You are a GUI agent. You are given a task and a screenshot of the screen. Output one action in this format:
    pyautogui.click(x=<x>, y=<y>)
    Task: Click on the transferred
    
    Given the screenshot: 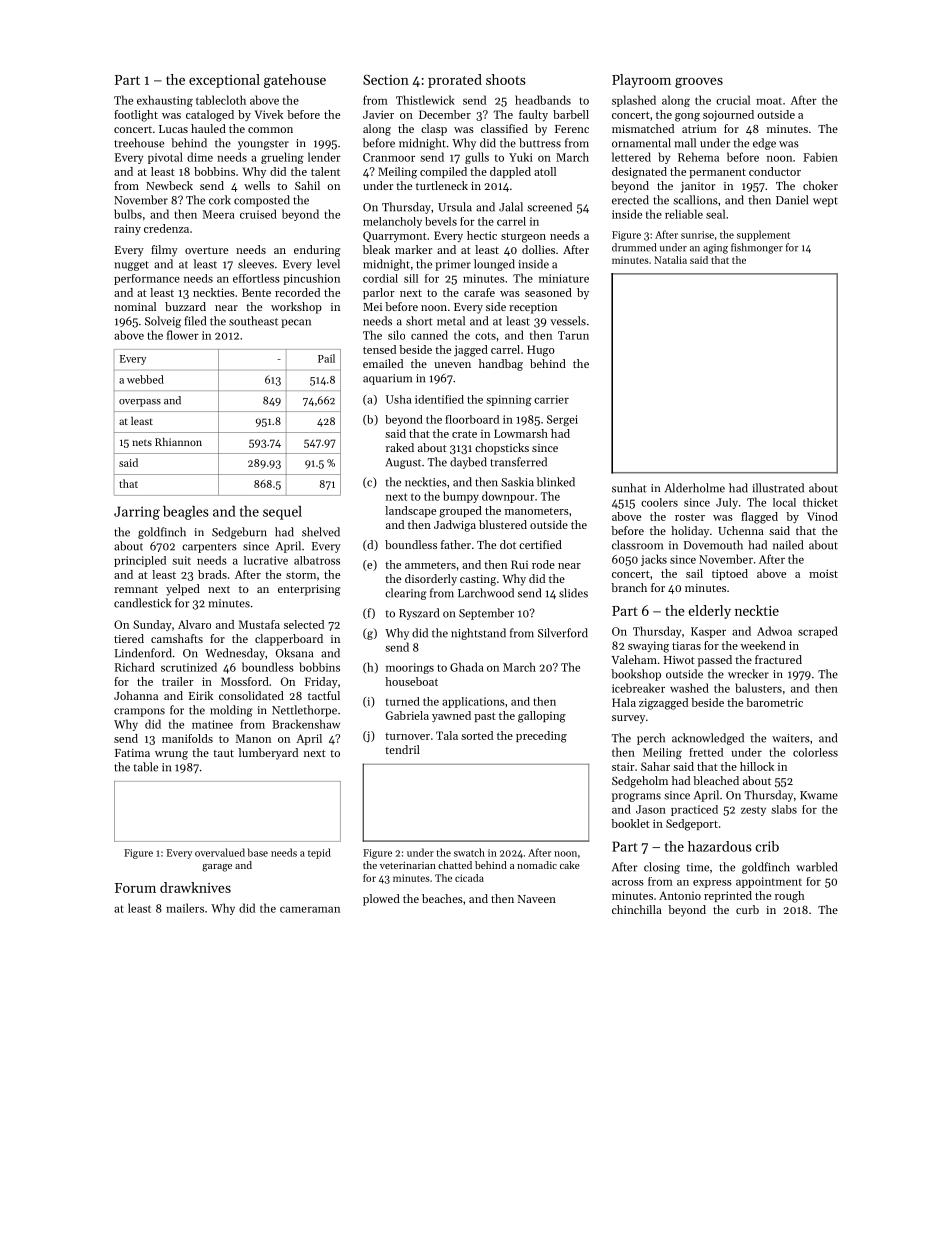 What is the action you would take?
    pyautogui.click(x=518, y=462)
